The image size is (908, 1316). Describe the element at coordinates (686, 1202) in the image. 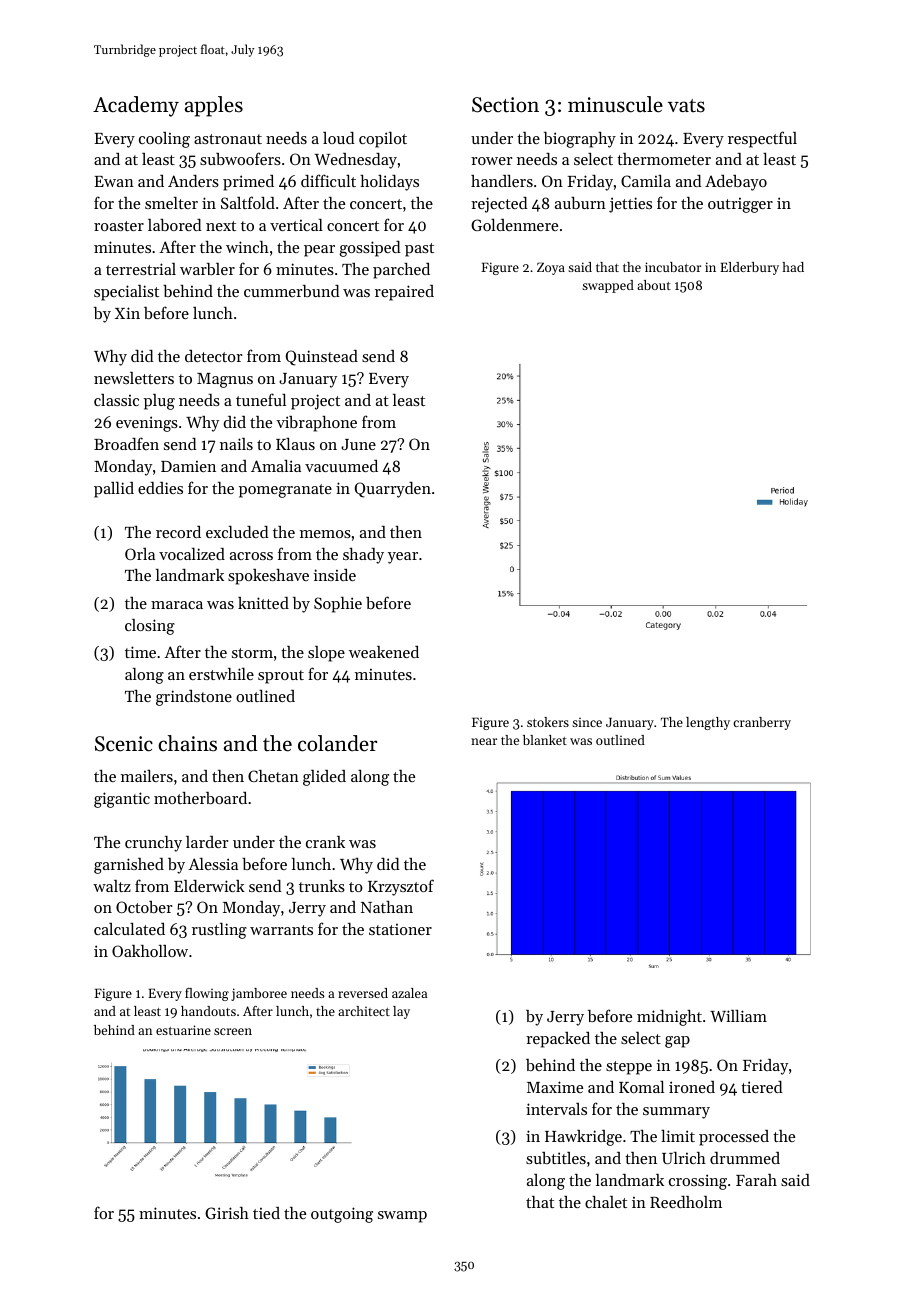

I see `Reedholm` at that location.
